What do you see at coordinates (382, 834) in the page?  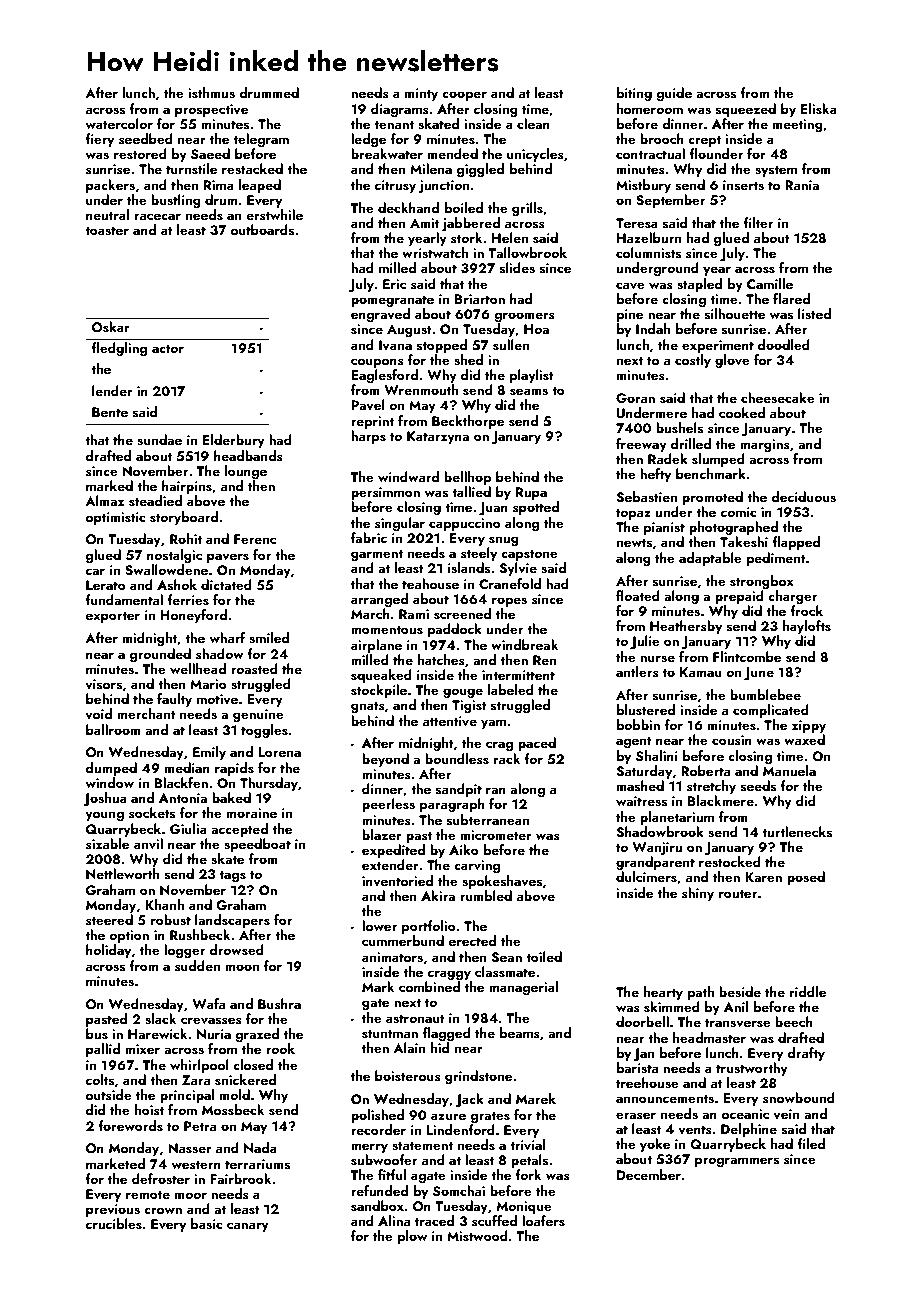 I see `blazer` at bounding box center [382, 834].
